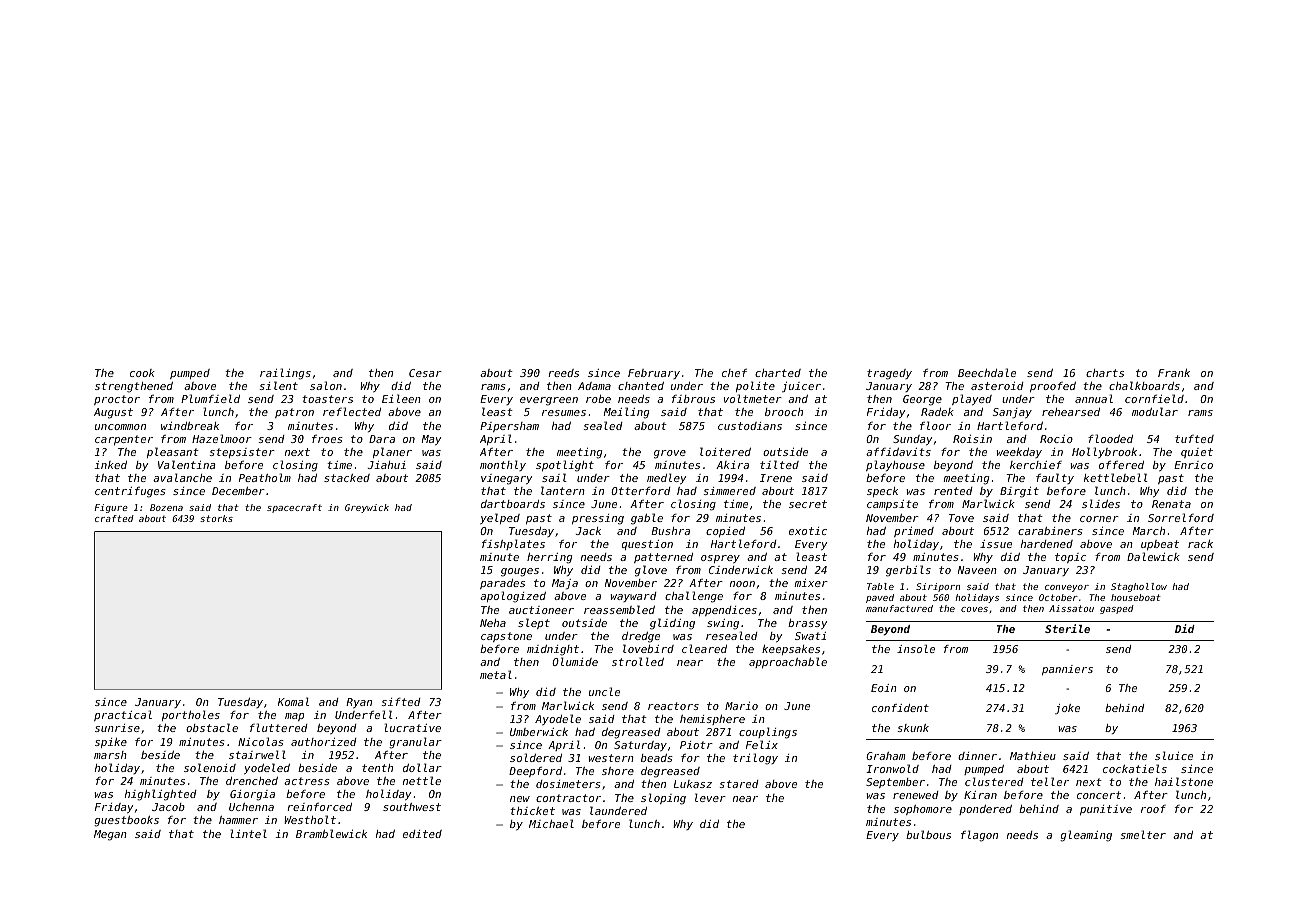 The image size is (1308, 924). What do you see at coordinates (788, 662) in the image?
I see `approachable` at bounding box center [788, 662].
